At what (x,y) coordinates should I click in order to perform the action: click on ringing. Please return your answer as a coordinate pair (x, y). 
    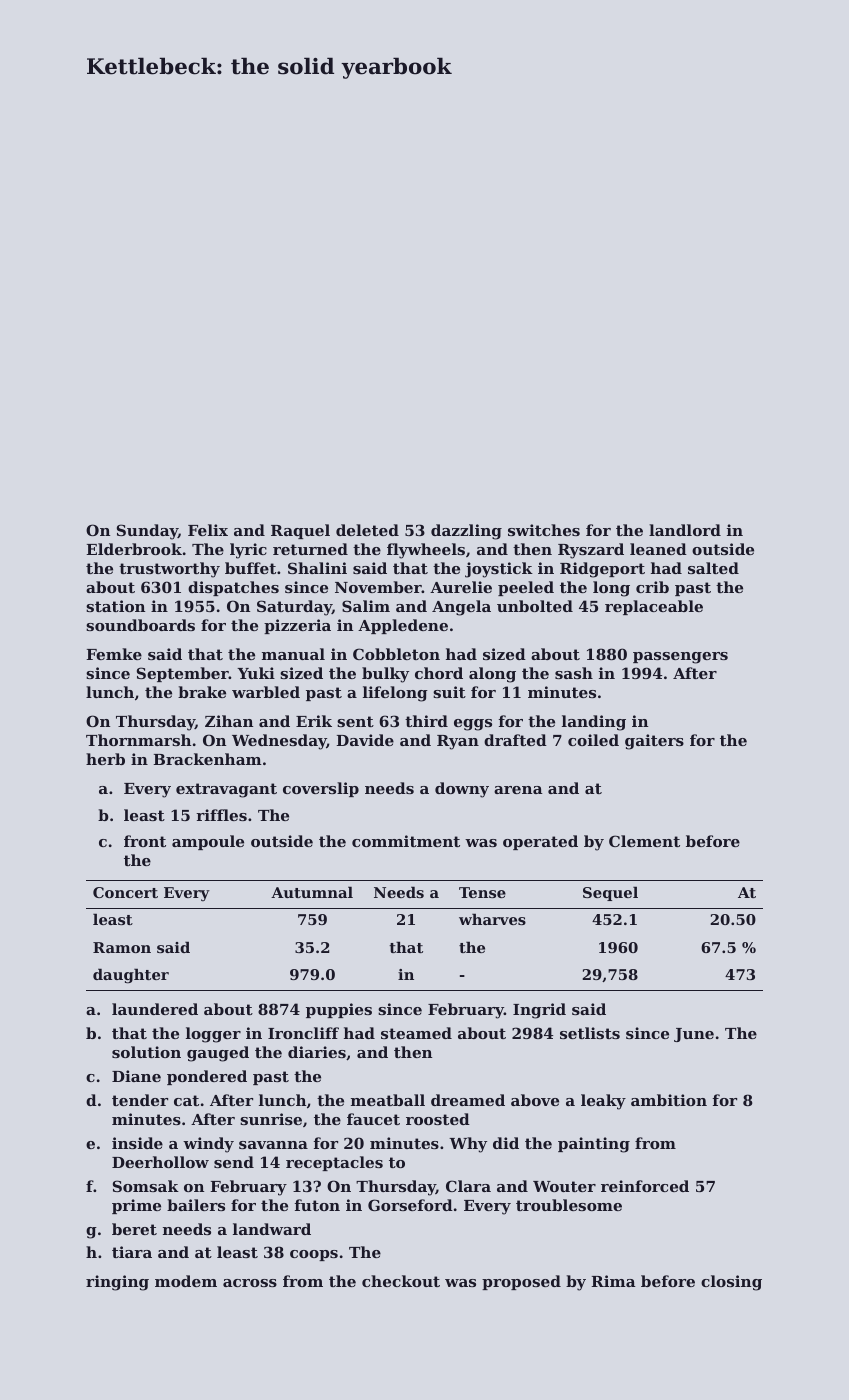
    Looking at the image, I should click on (117, 1283).
